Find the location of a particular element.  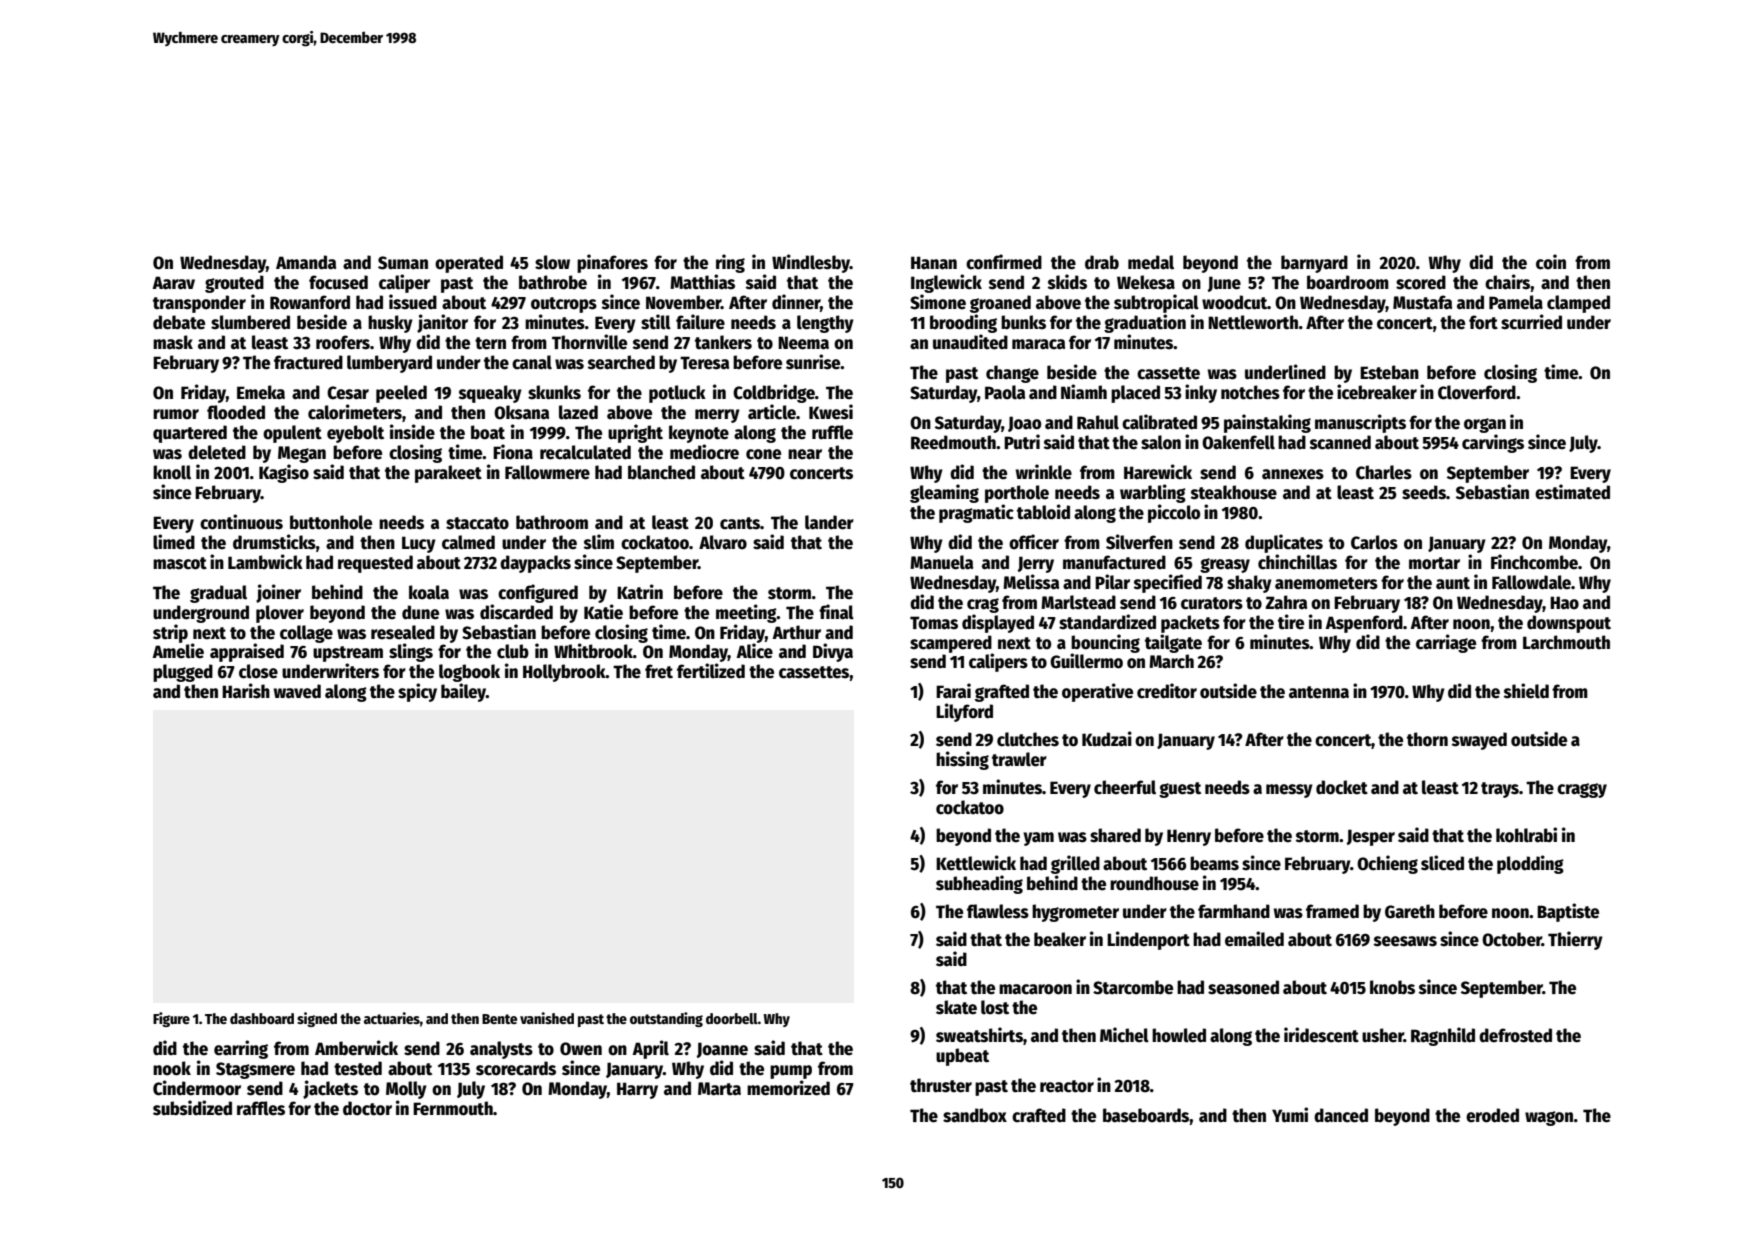

carriage is located at coordinates (1446, 643).
